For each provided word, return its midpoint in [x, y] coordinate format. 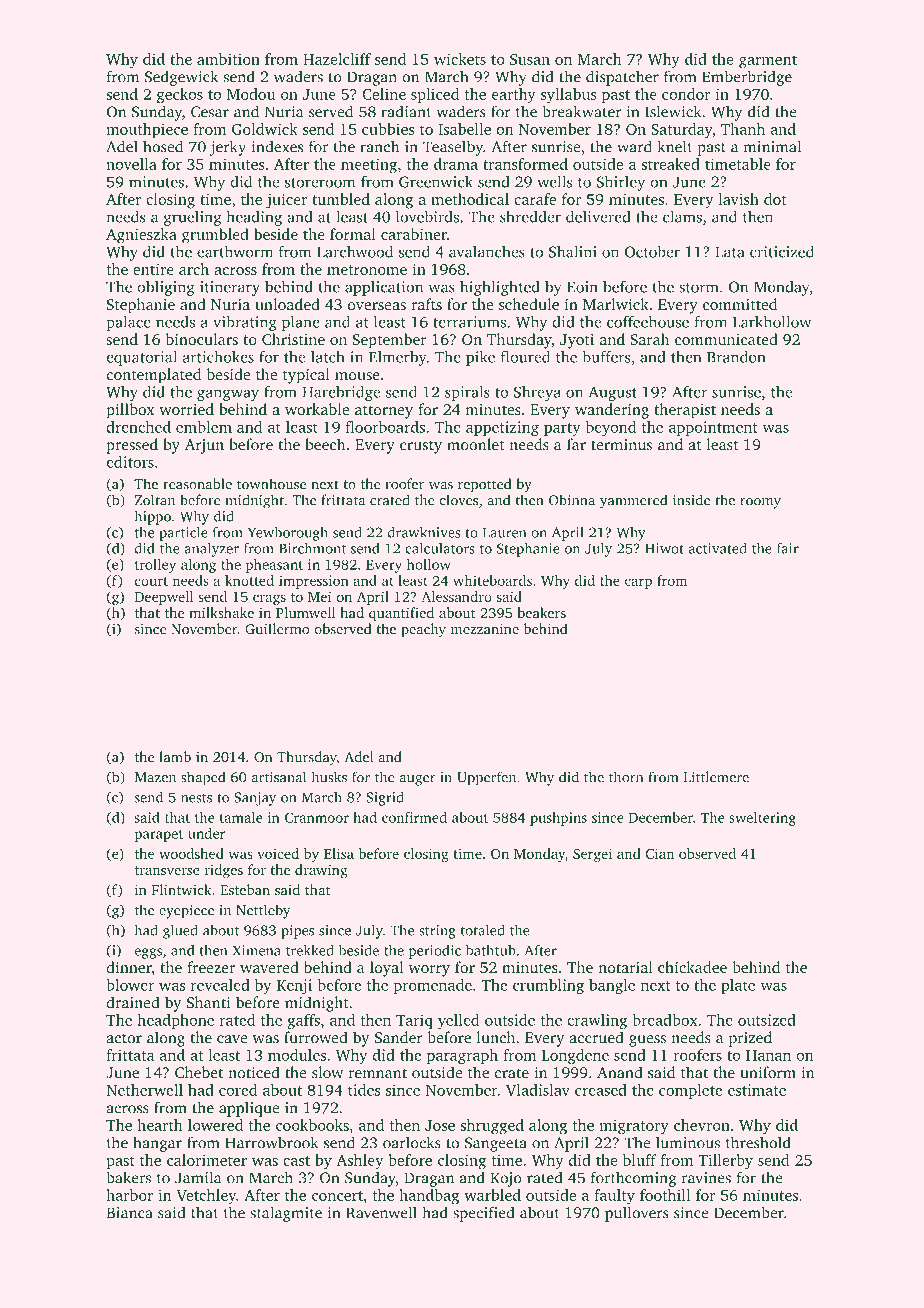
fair [788, 548]
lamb [175, 757]
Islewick [673, 111]
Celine [384, 94]
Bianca [130, 1213]
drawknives [424, 532]
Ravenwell [381, 1212]
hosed [163, 146]
